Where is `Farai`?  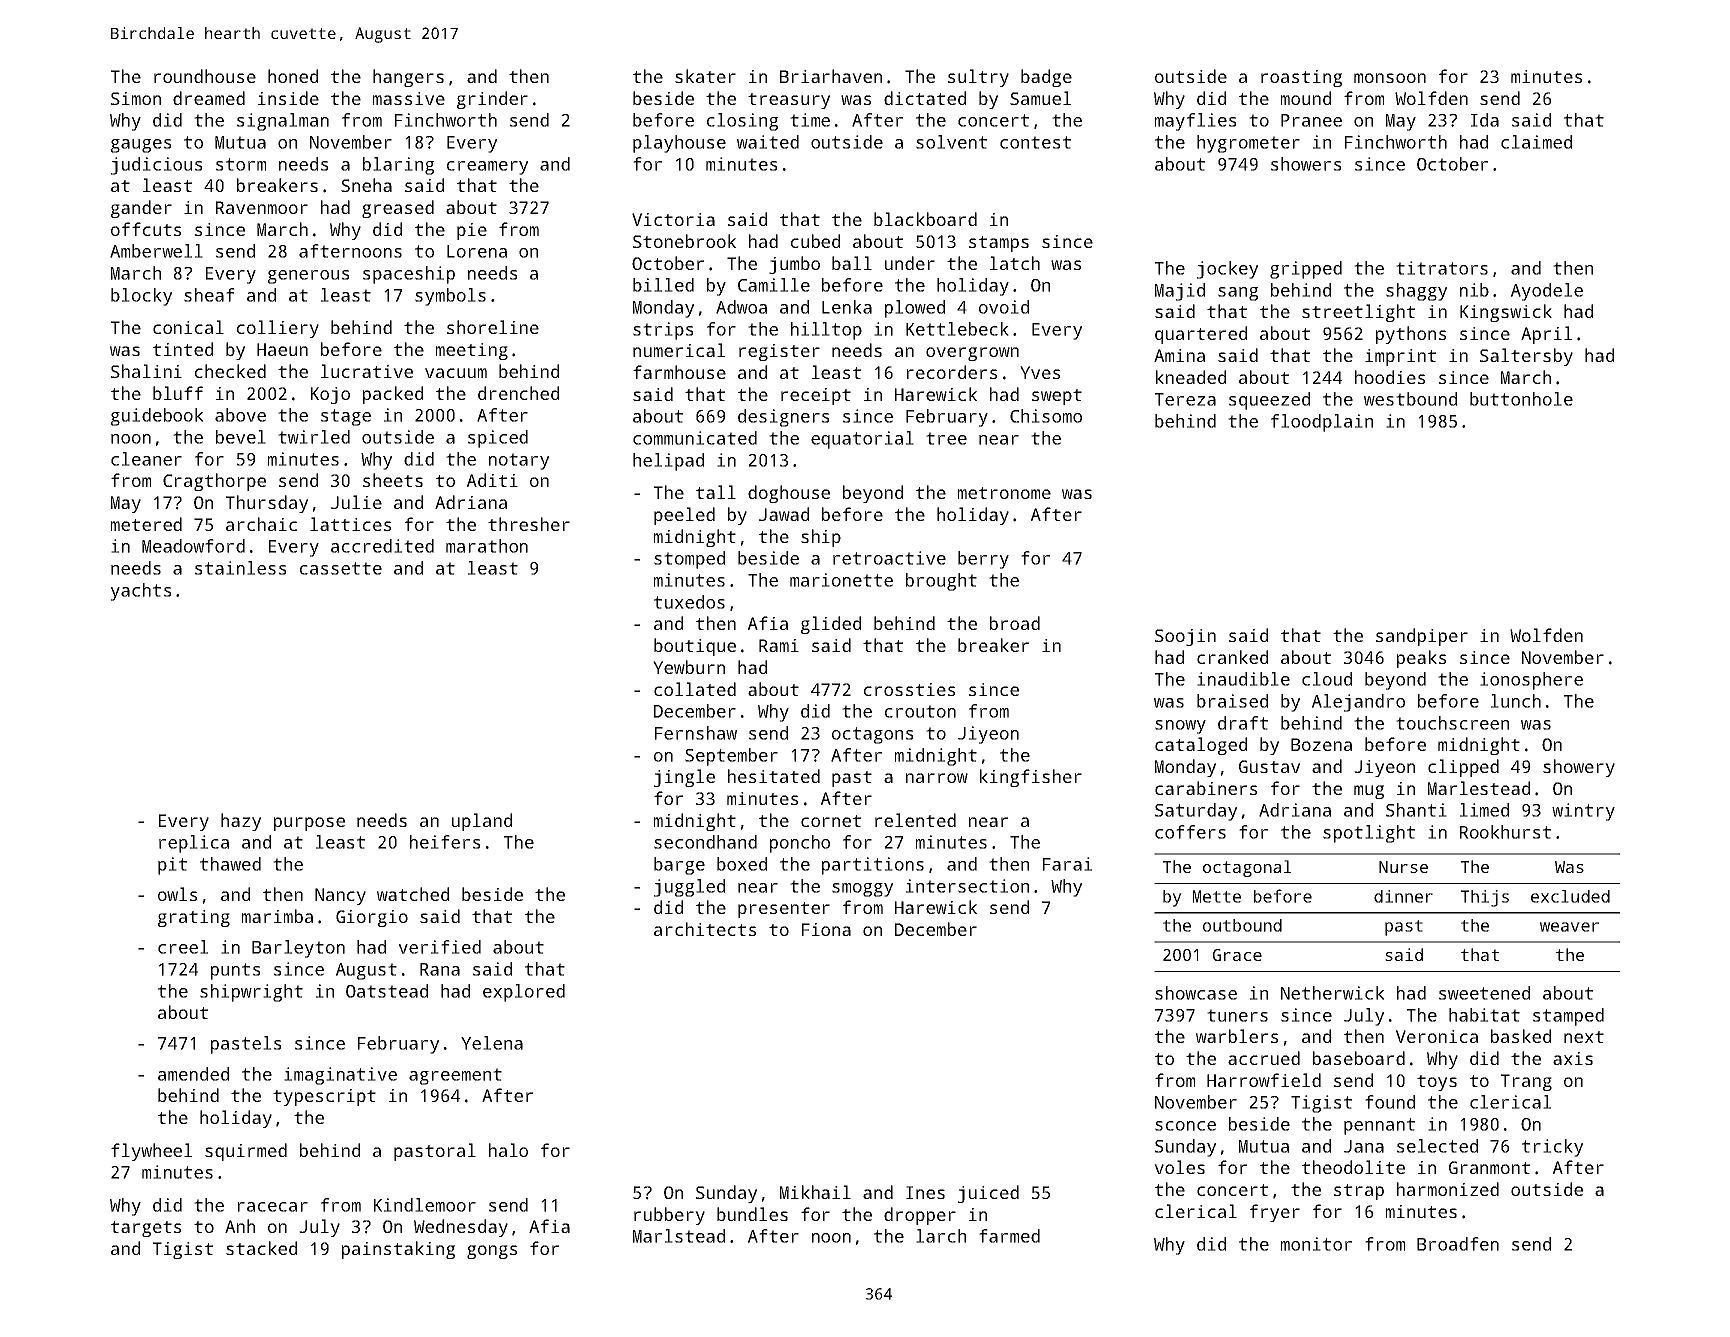 Farai is located at coordinates (1067, 864).
